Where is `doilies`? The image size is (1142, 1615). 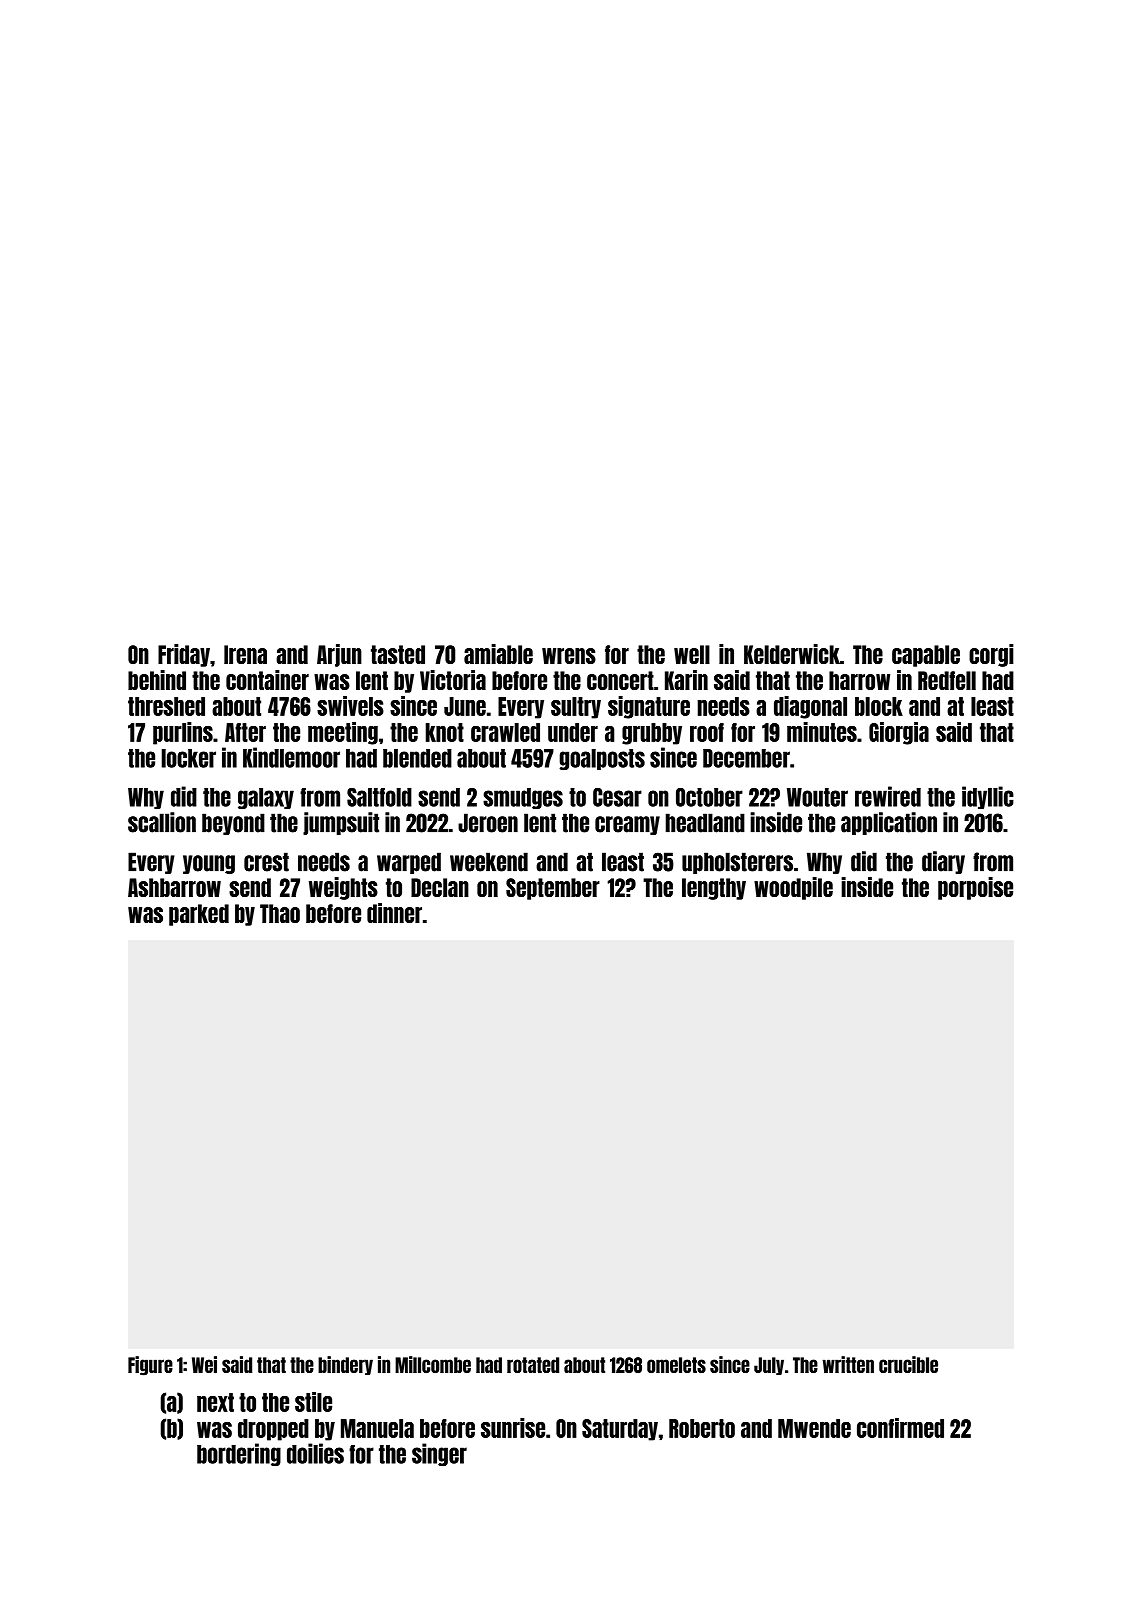 doilies is located at coordinates (315, 1453).
